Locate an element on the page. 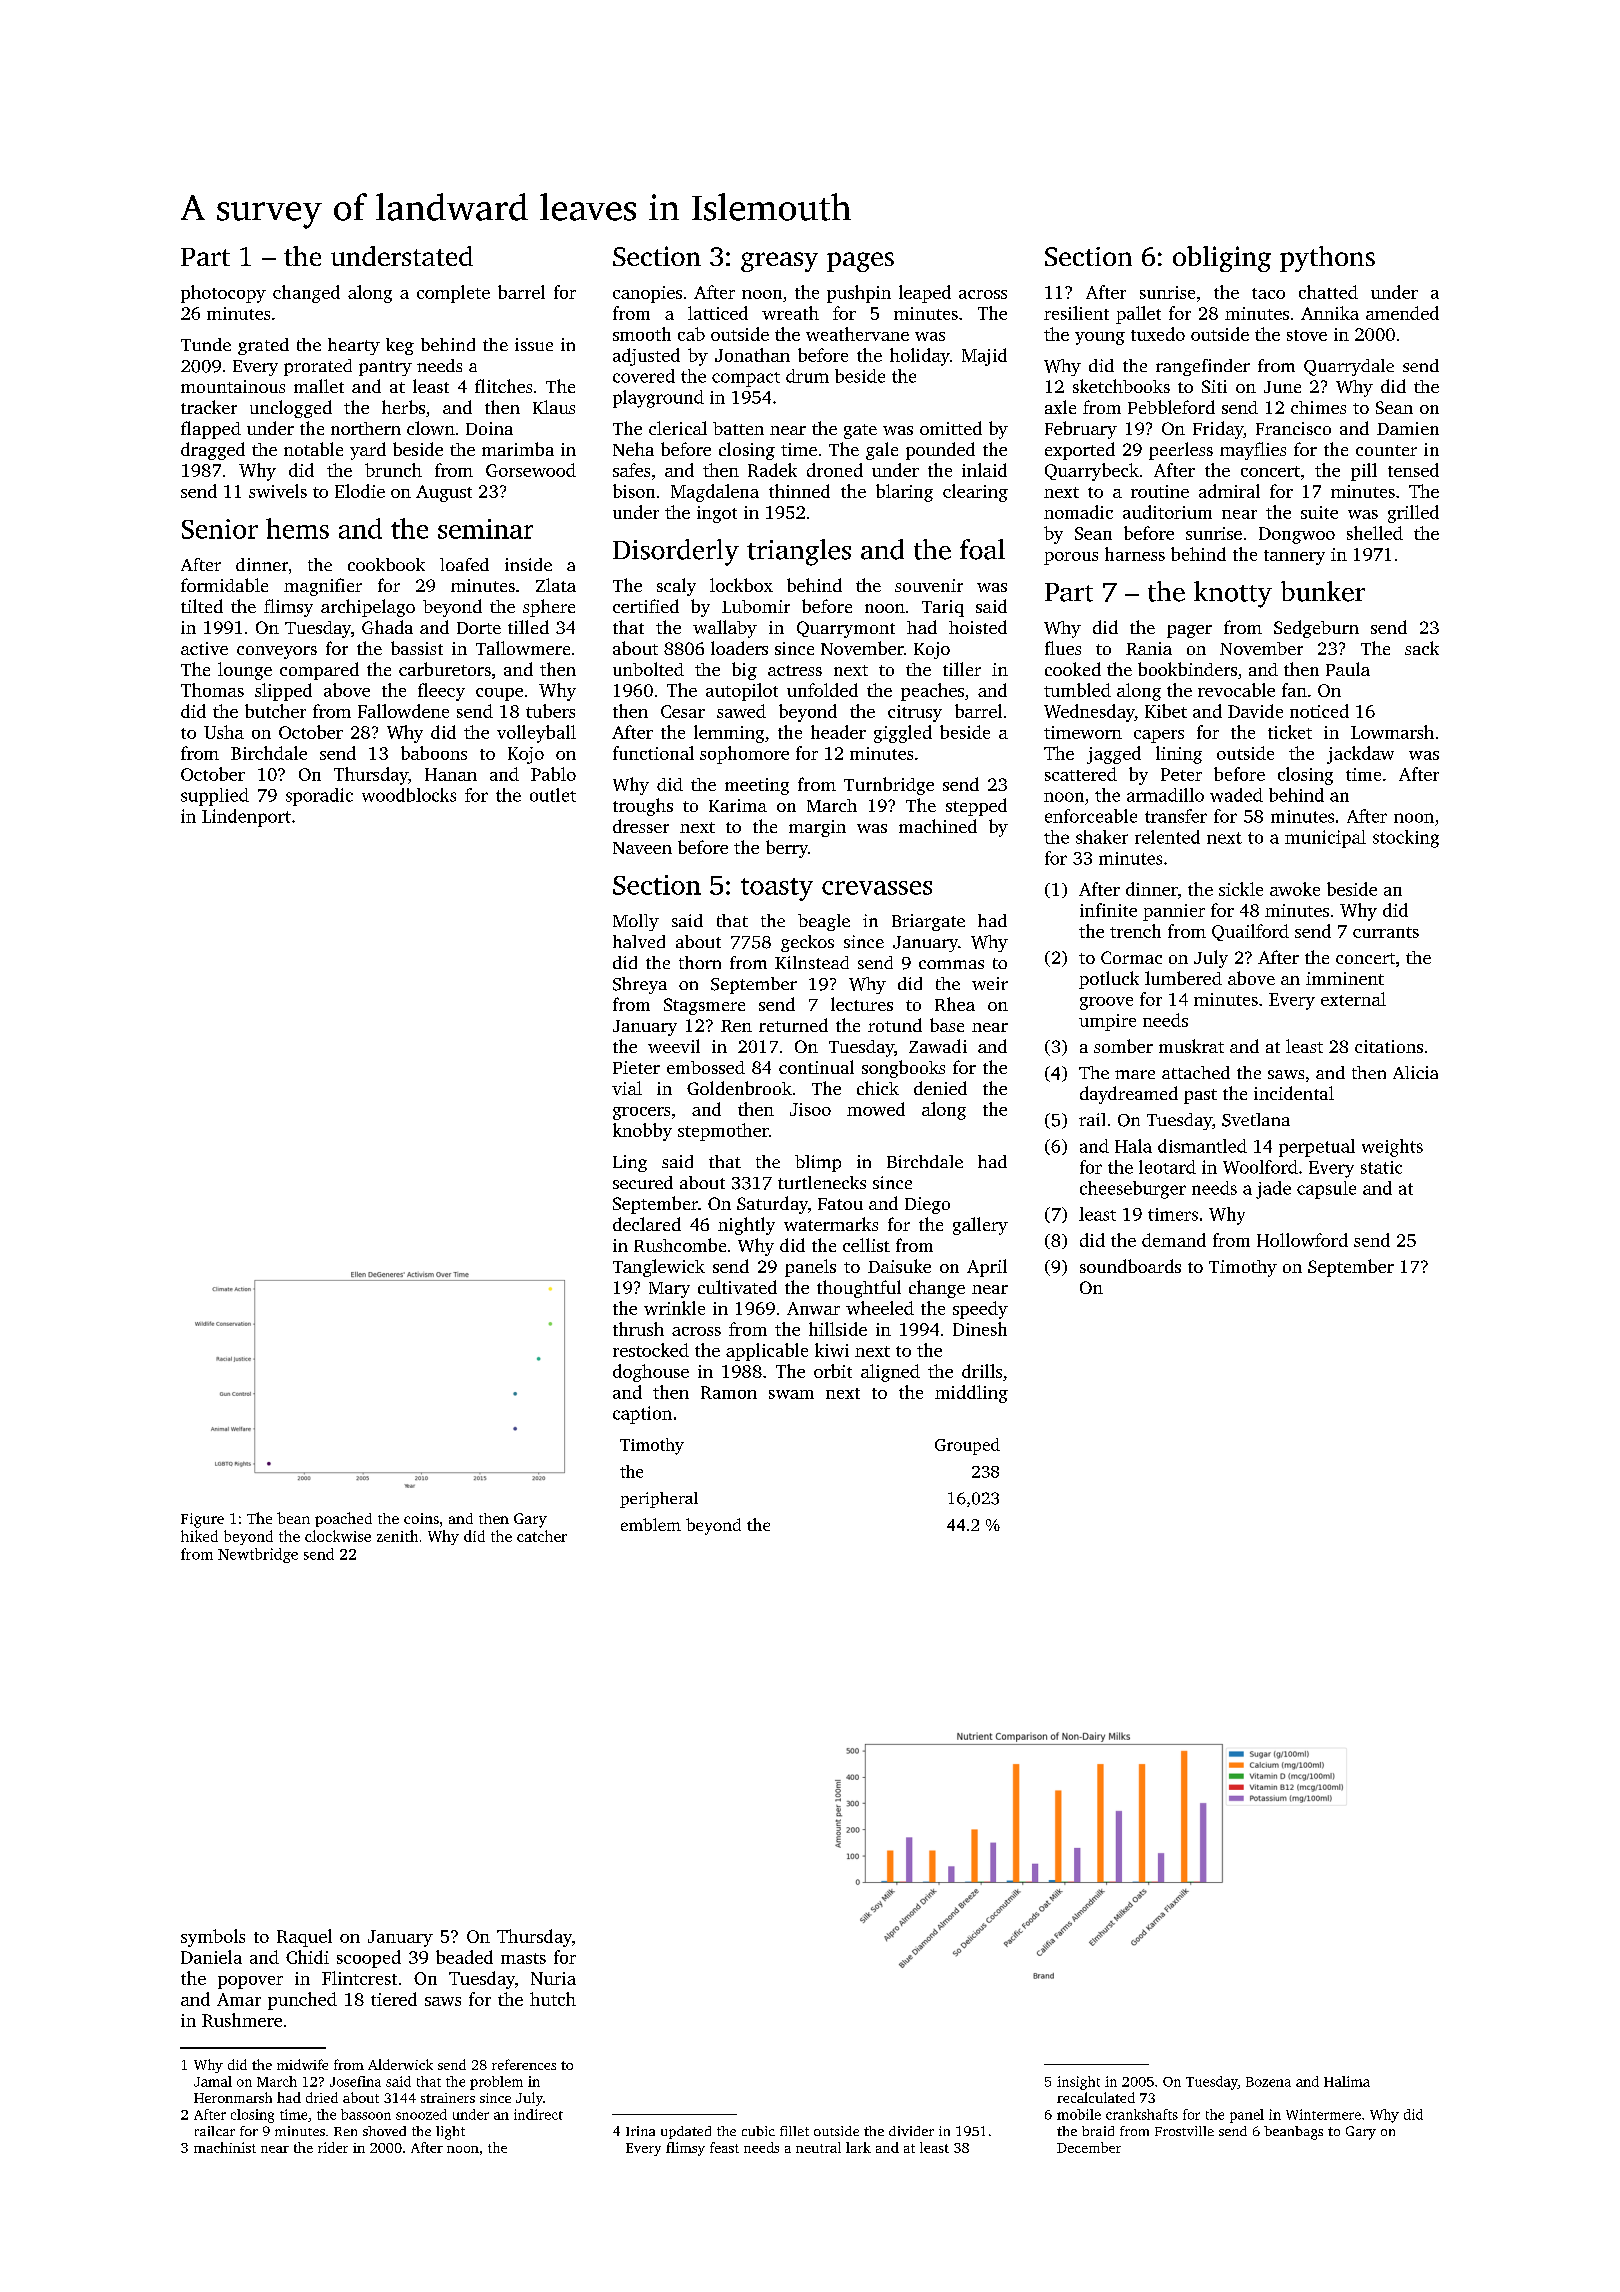 This image has height=2292, width=1620. obliging is located at coordinates (1222, 259).
